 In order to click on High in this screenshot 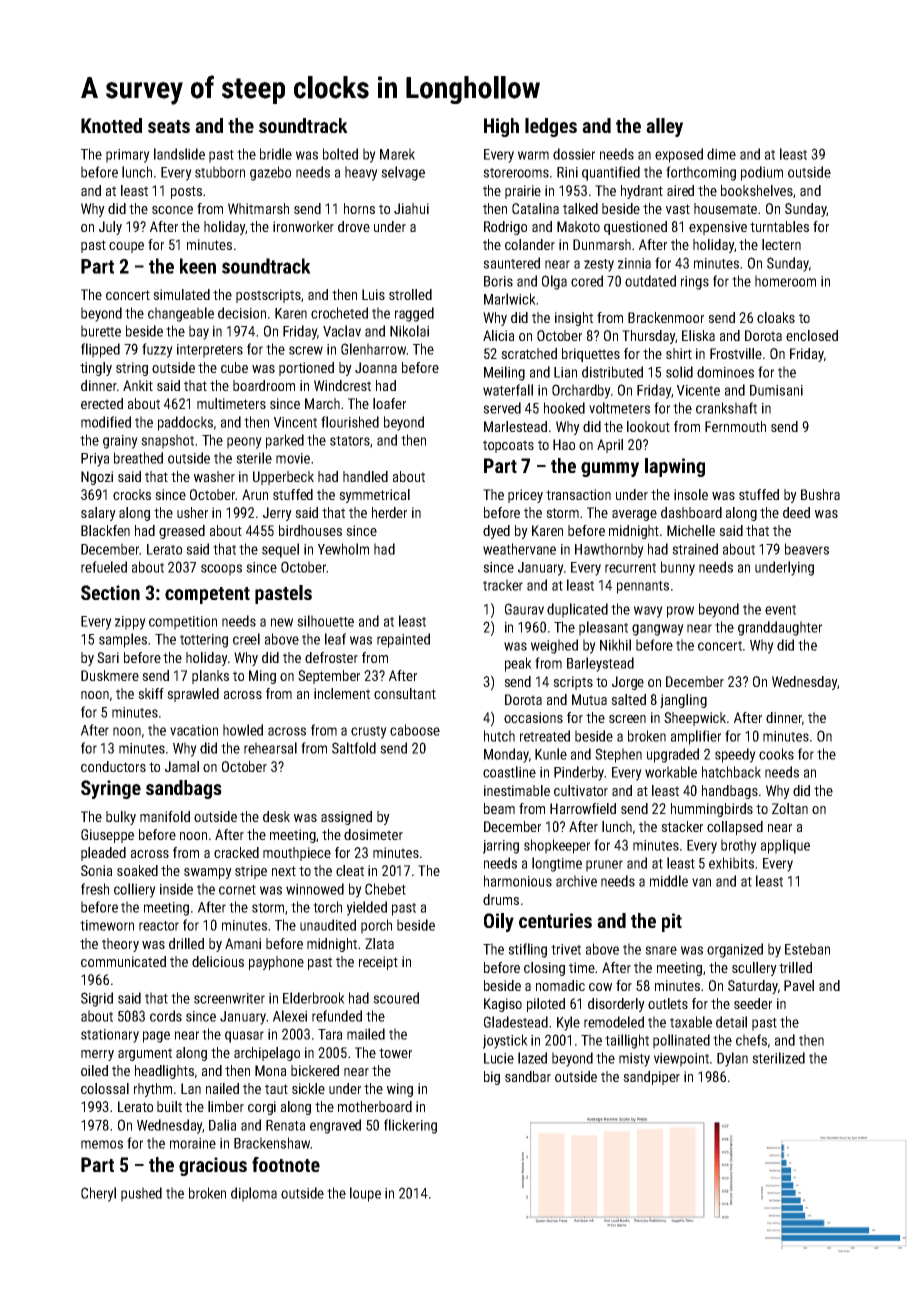, I will do `click(501, 127)`.
